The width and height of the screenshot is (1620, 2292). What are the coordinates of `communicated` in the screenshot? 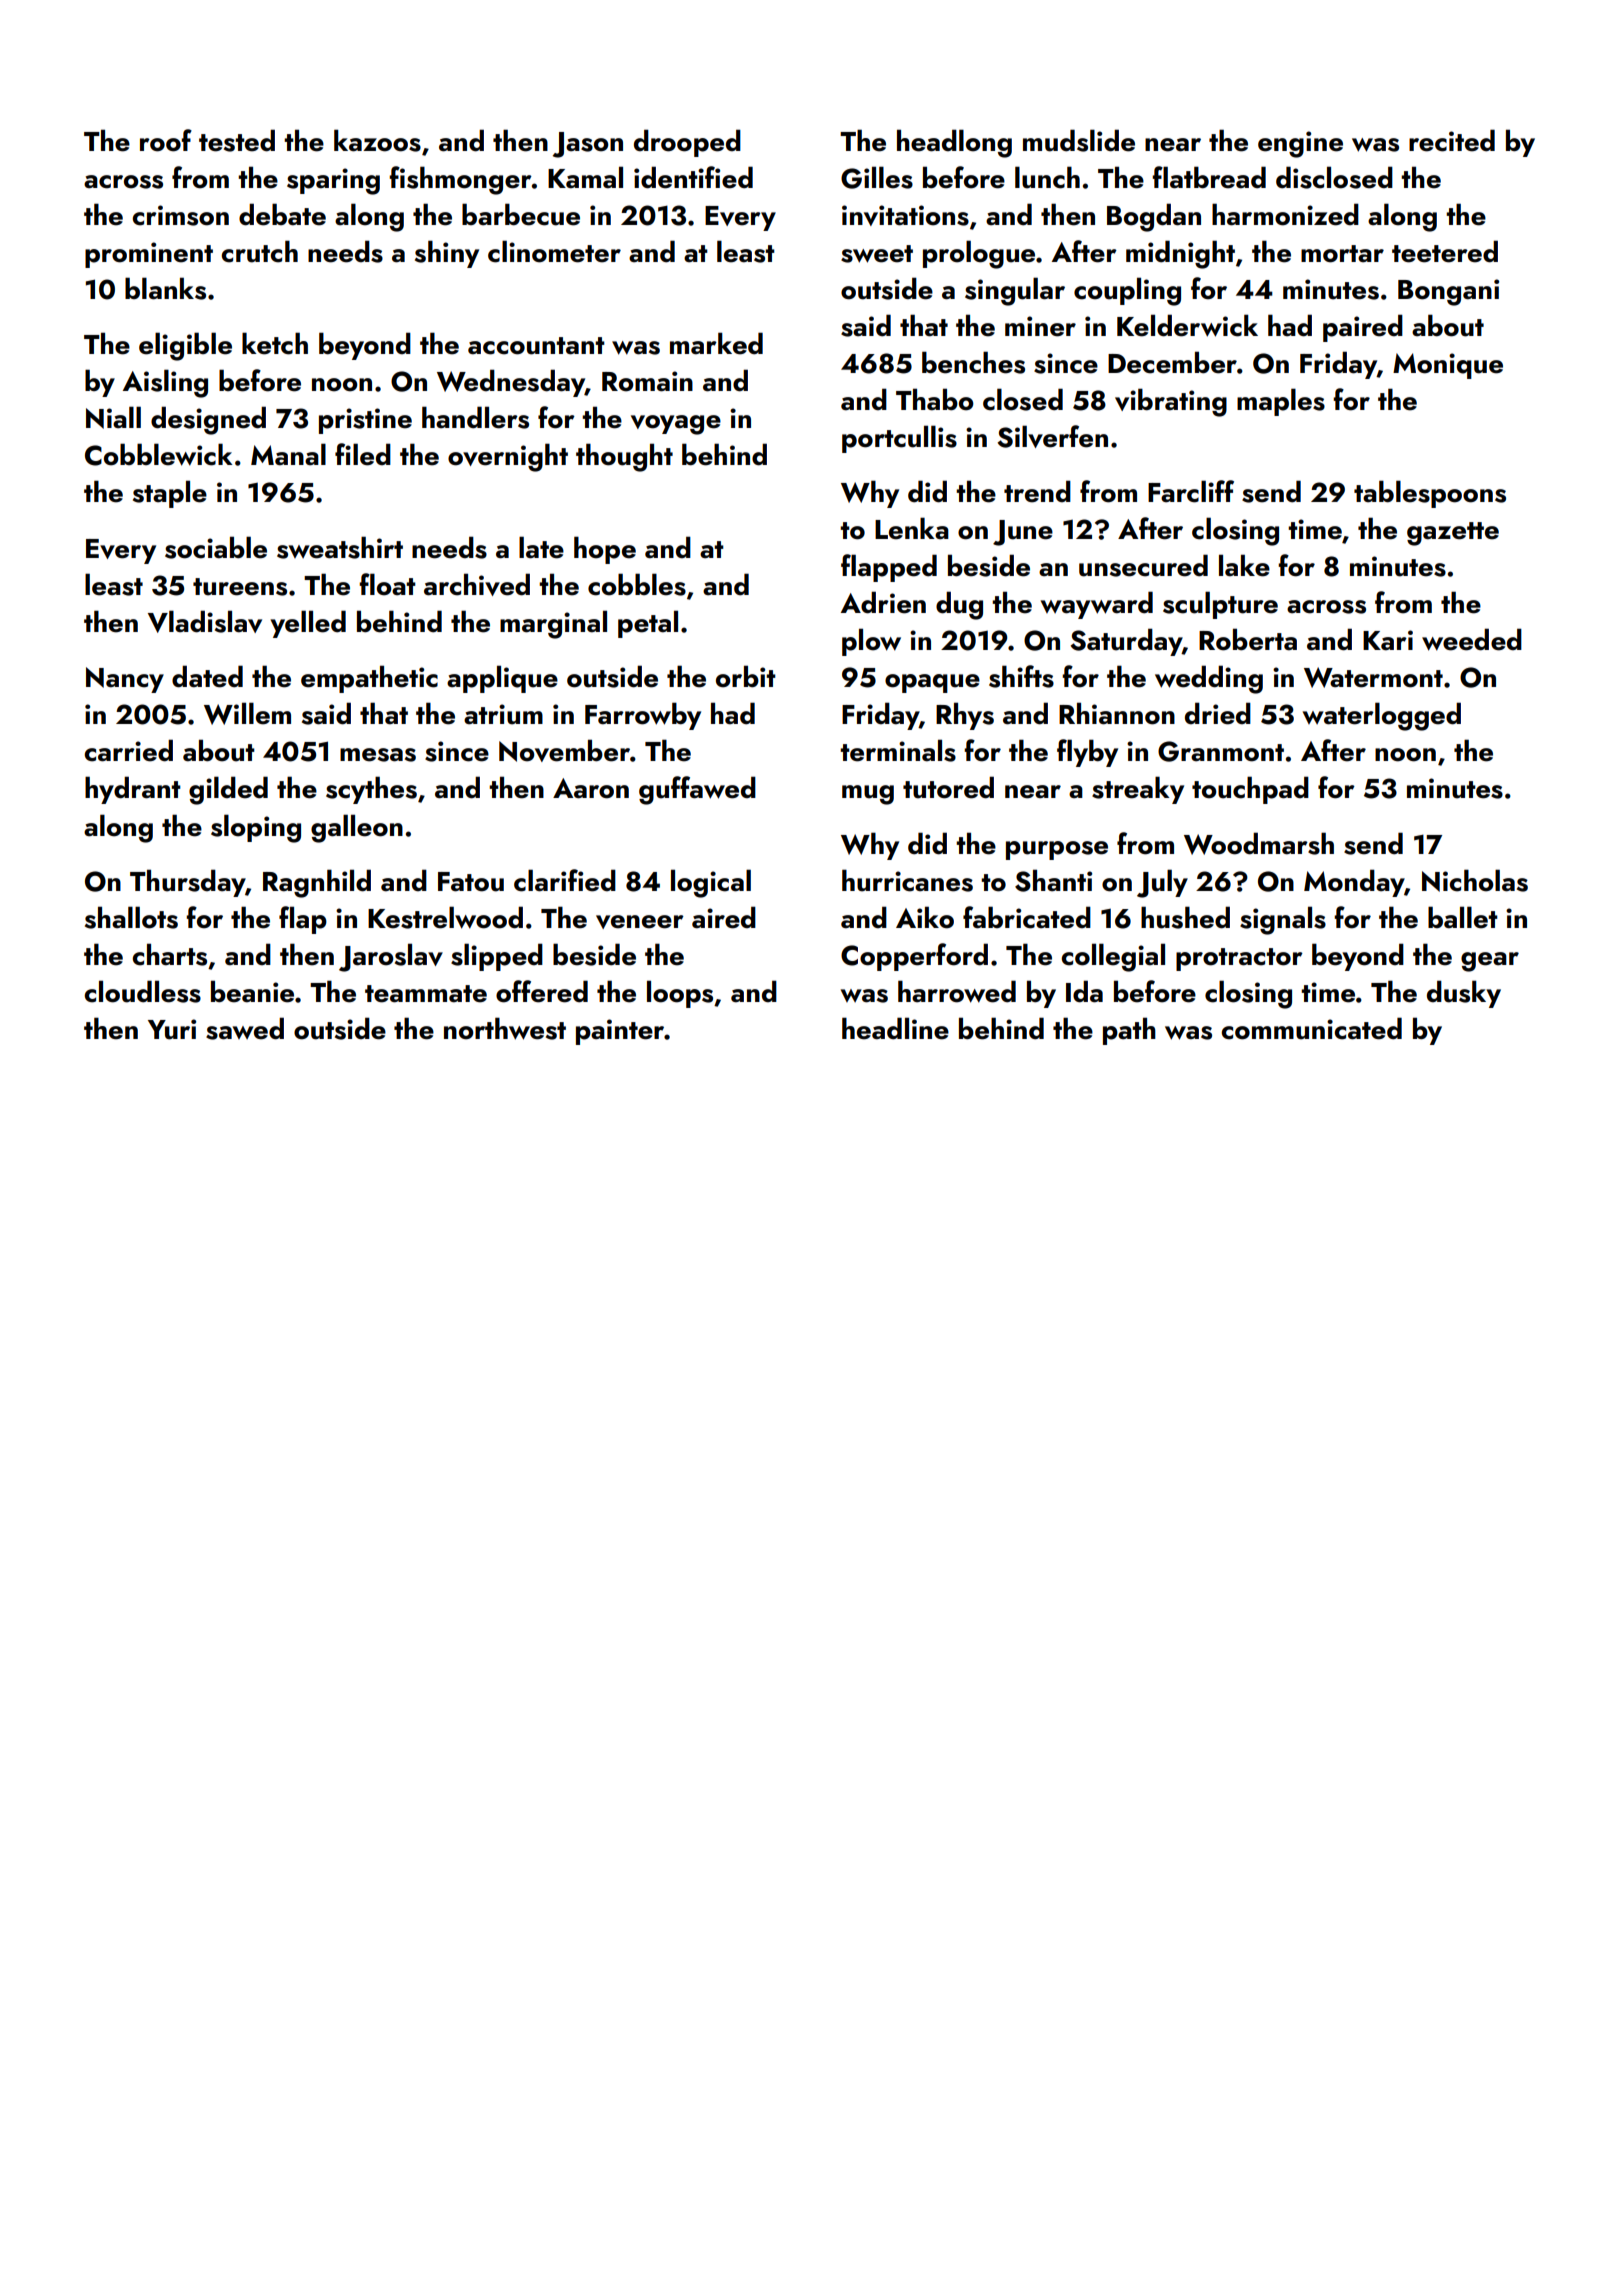 It's located at (1311, 1028).
